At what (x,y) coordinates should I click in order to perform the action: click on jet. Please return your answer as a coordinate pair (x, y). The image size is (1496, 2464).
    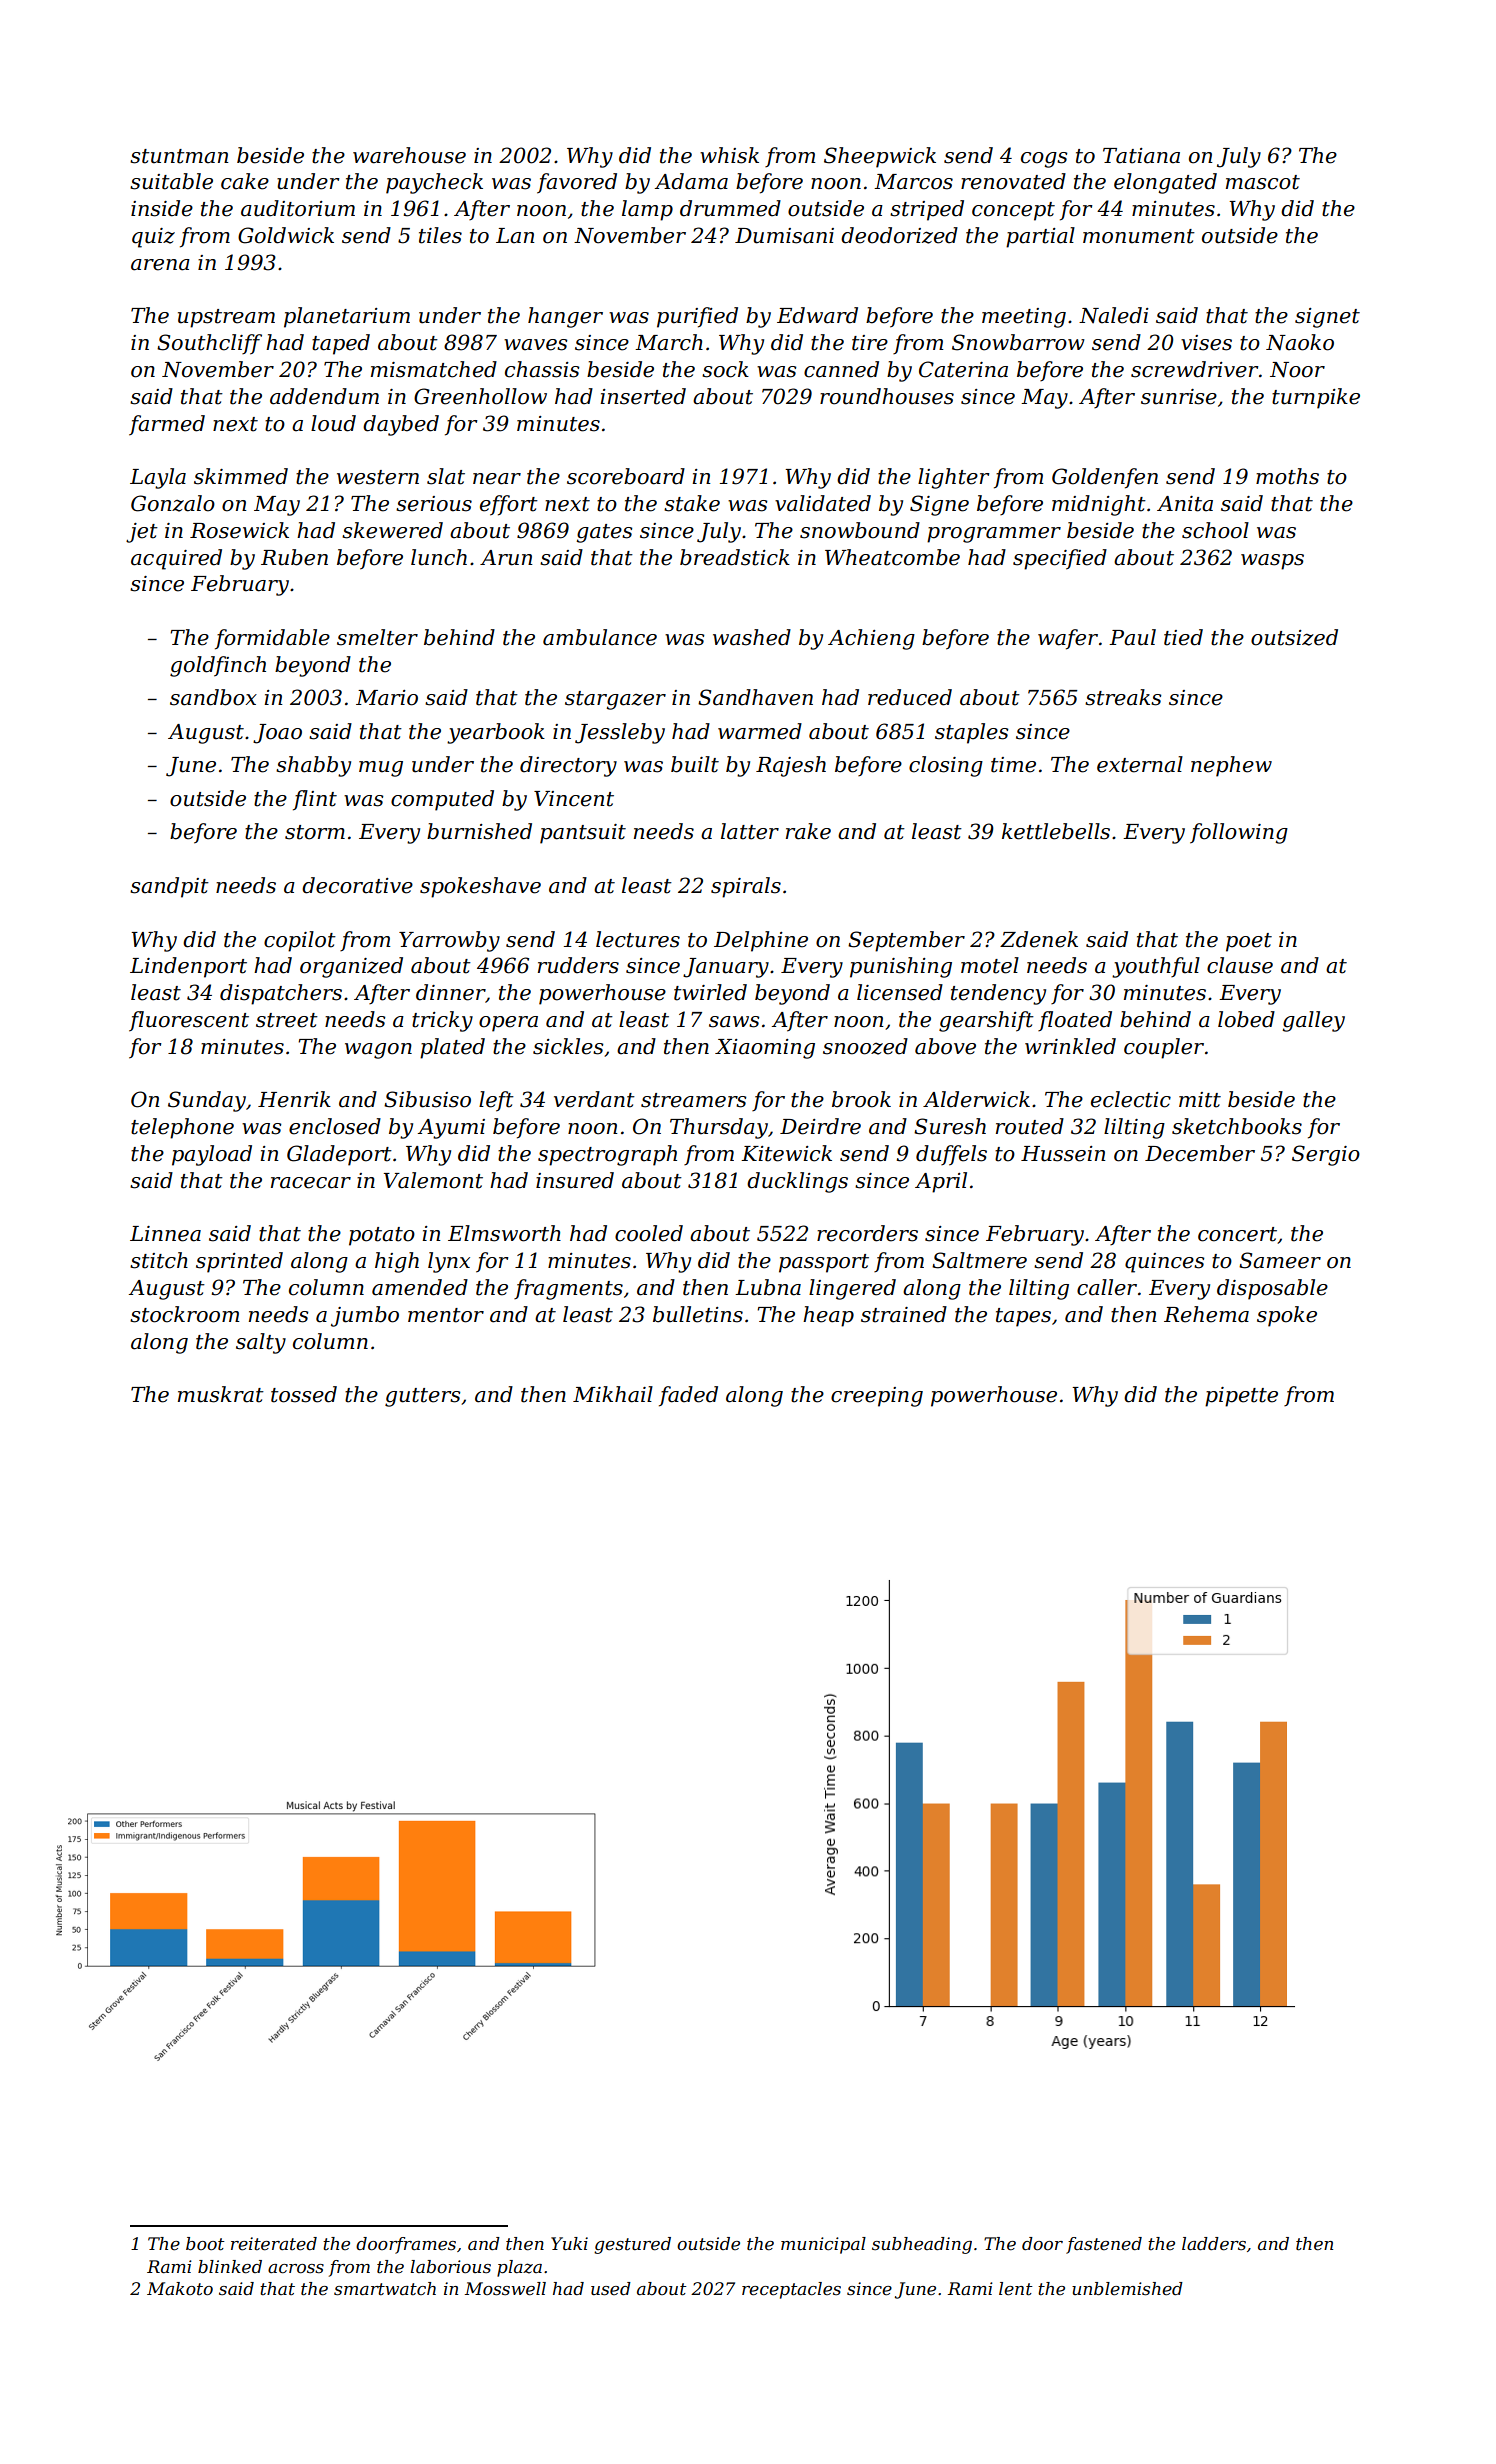
    Looking at the image, I should click on (142, 533).
